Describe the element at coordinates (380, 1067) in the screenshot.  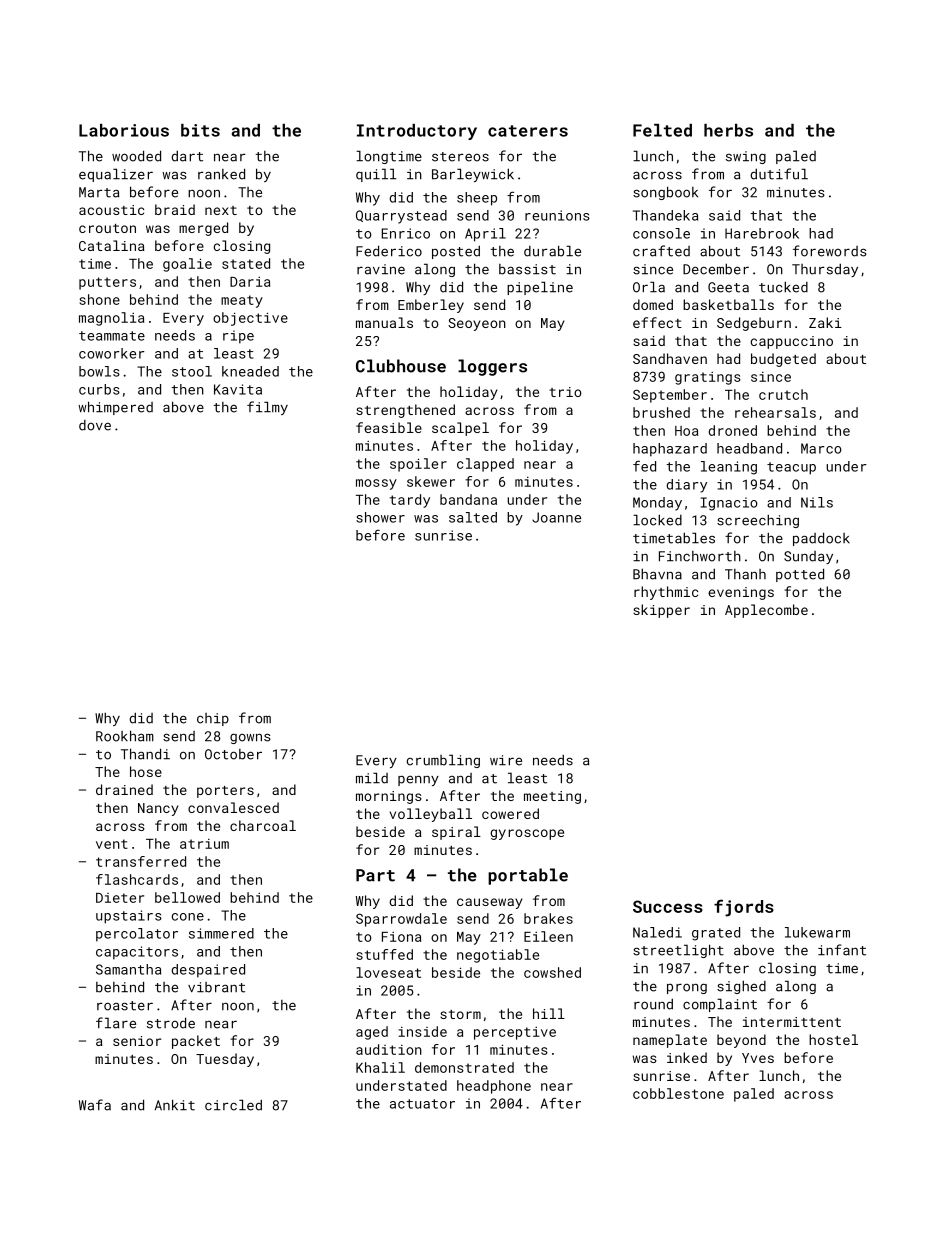
I see `Khalil` at that location.
